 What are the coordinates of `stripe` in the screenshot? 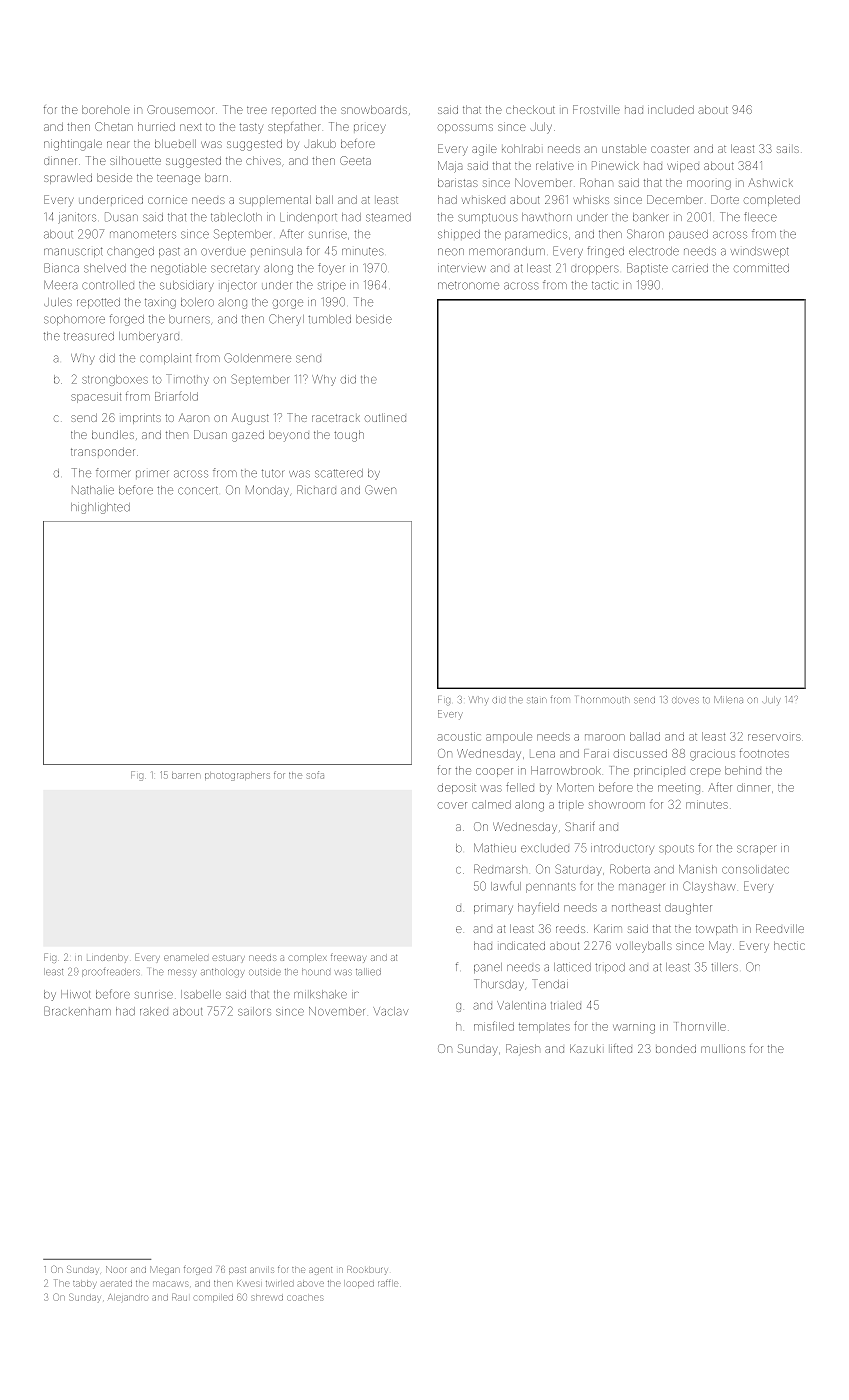 It's located at (332, 286).
